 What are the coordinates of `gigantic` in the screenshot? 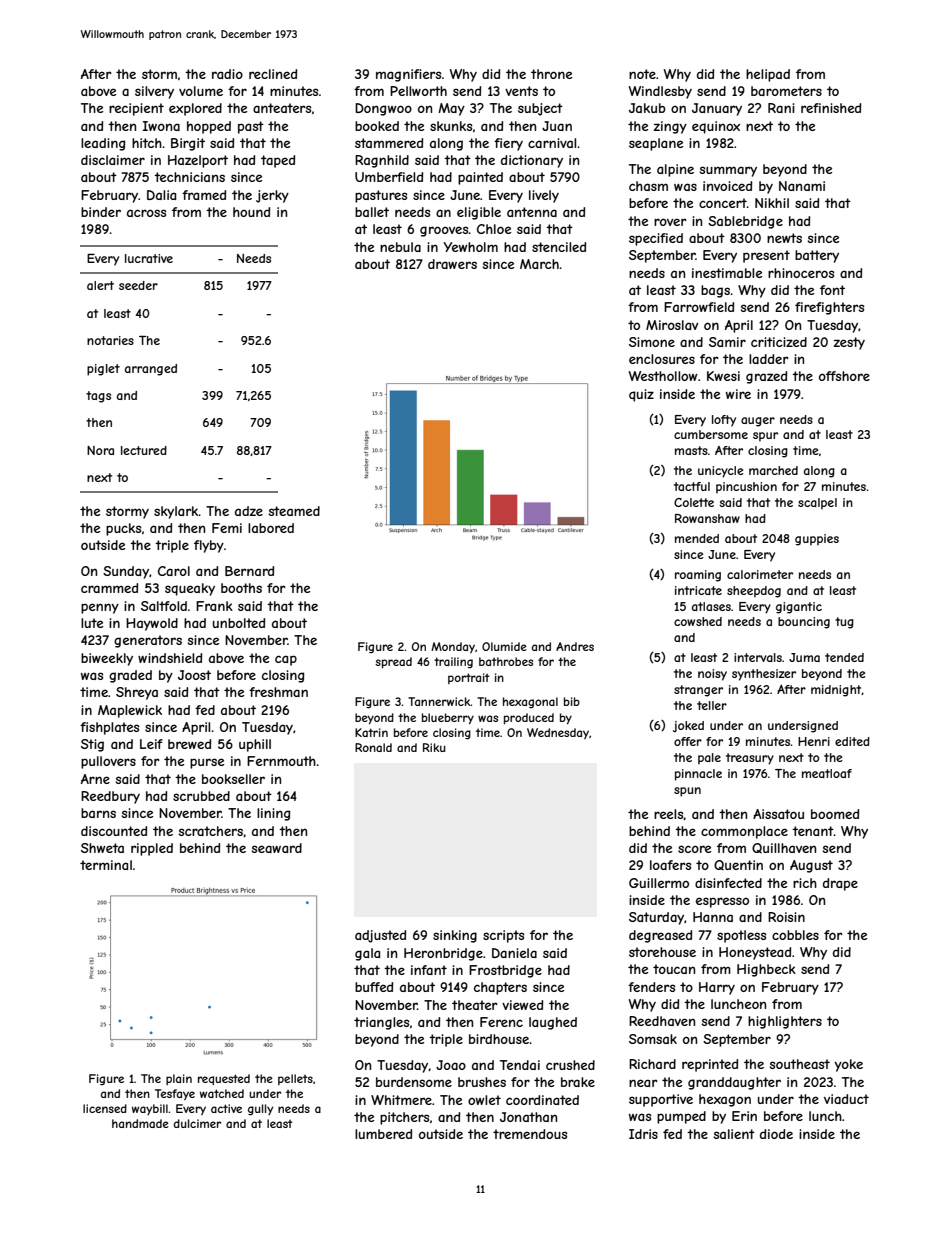 It's located at (799, 608).
